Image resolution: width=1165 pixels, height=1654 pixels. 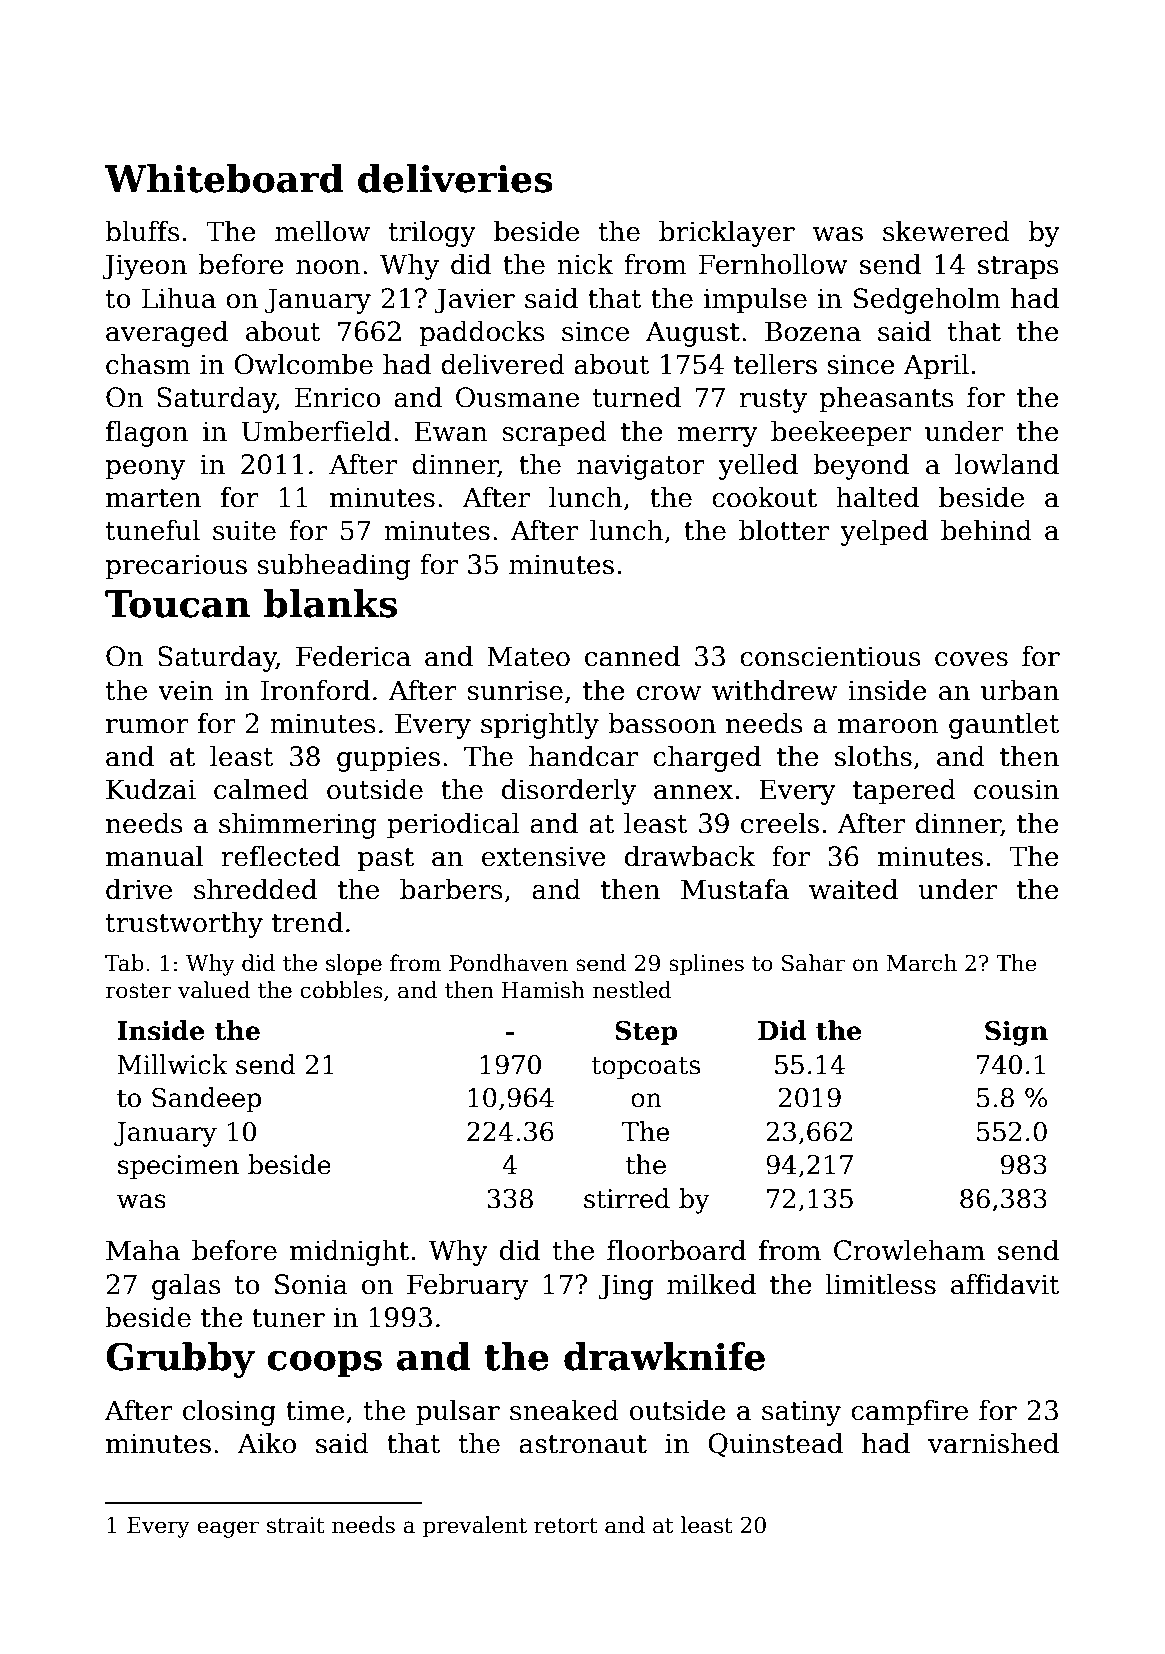 I want to click on time, so click(x=315, y=1410).
